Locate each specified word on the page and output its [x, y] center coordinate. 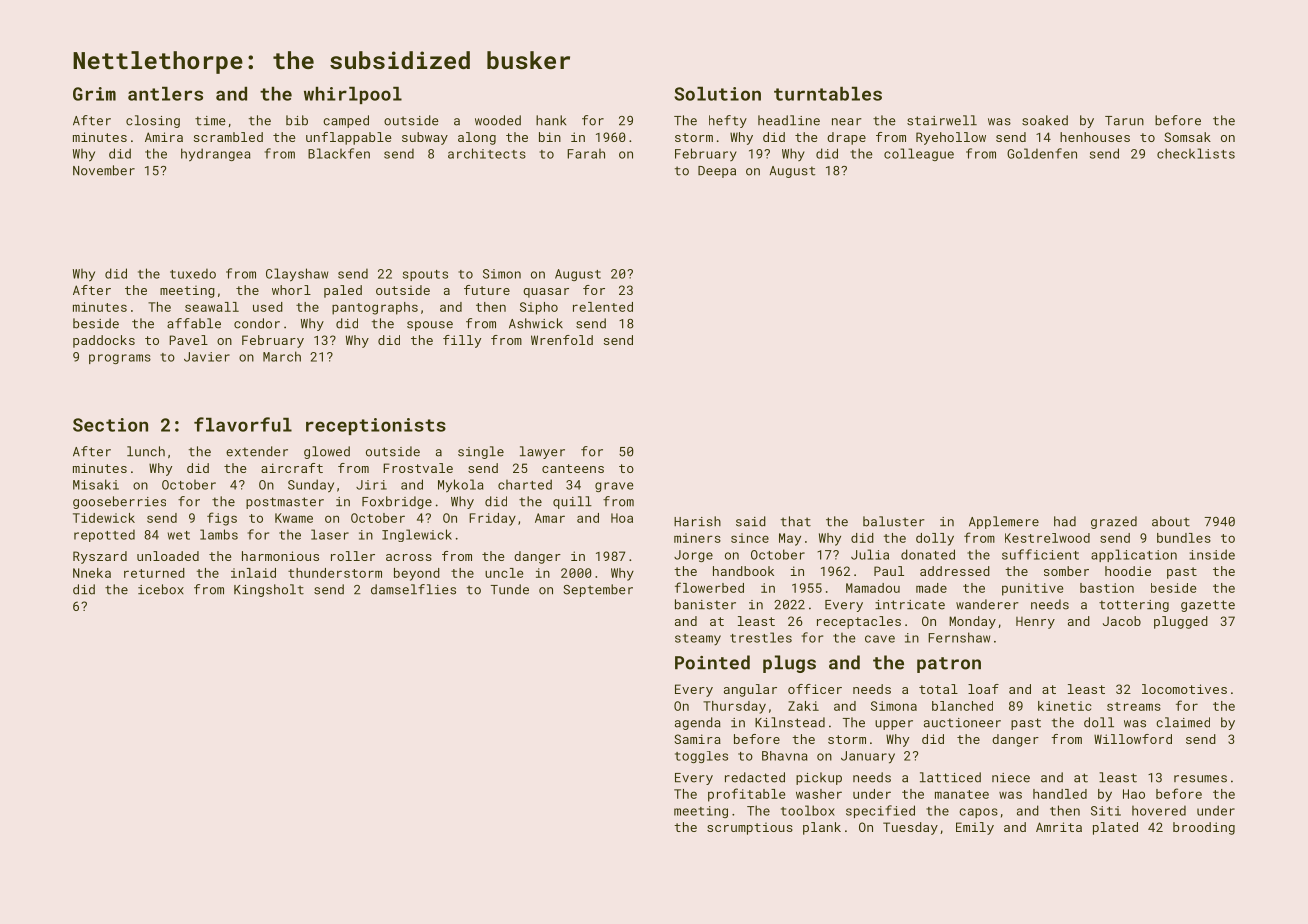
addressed [955, 571]
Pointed [712, 662]
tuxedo [193, 273]
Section [110, 425]
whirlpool [353, 95]
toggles [701, 757]
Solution [717, 94]
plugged [1181, 622]
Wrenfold [562, 340]
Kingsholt [269, 590]
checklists [1196, 153]
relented [603, 307]
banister [705, 604]
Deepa [717, 172]
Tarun [1124, 121]
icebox [161, 589]
